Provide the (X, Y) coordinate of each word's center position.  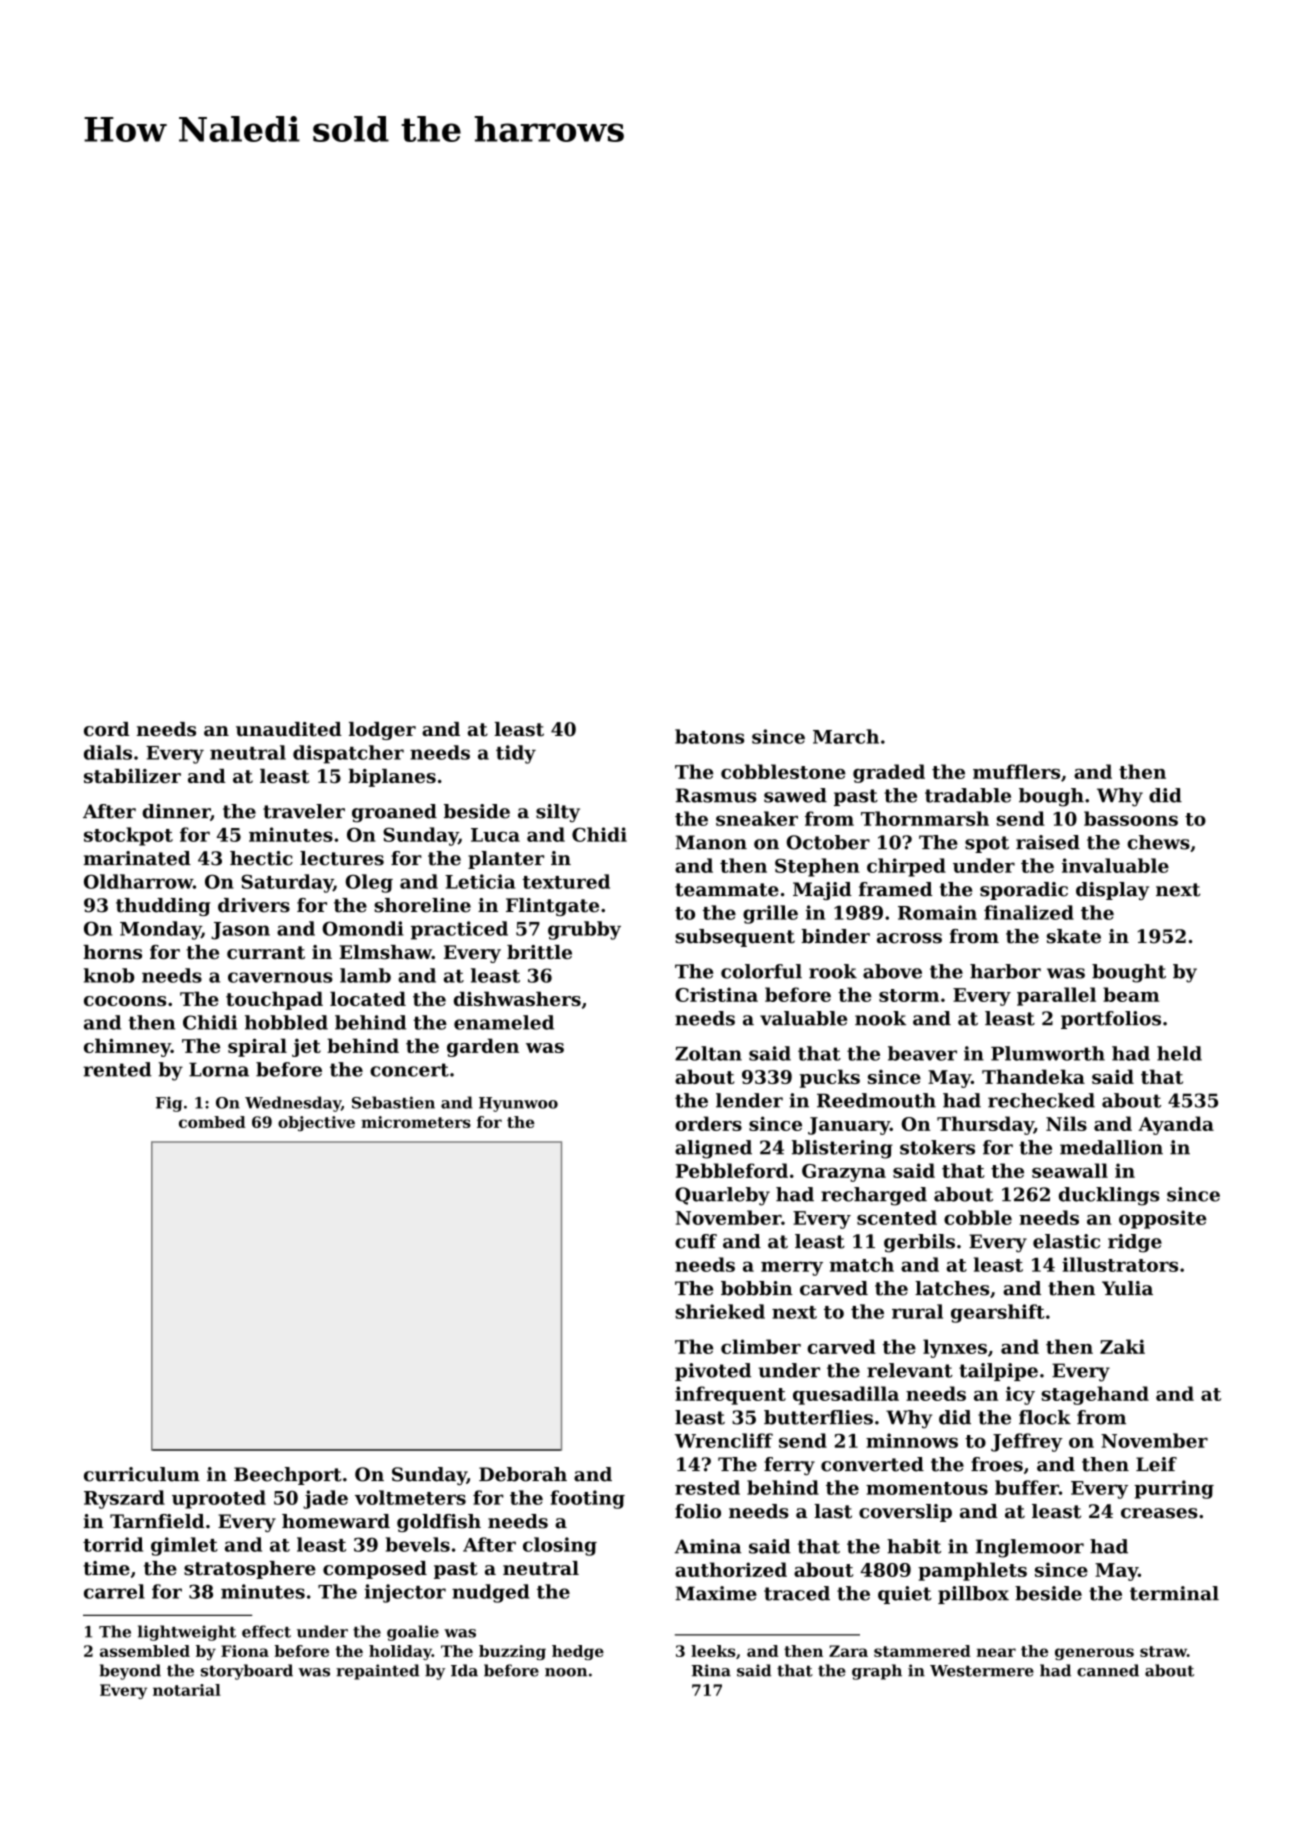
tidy (516, 754)
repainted (377, 1672)
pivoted (713, 1372)
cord (106, 729)
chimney (127, 1047)
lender (749, 1100)
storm (909, 995)
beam (1131, 994)
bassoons (1131, 818)
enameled (504, 1022)
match (862, 1264)
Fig (169, 1104)
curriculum (142, 1474)
